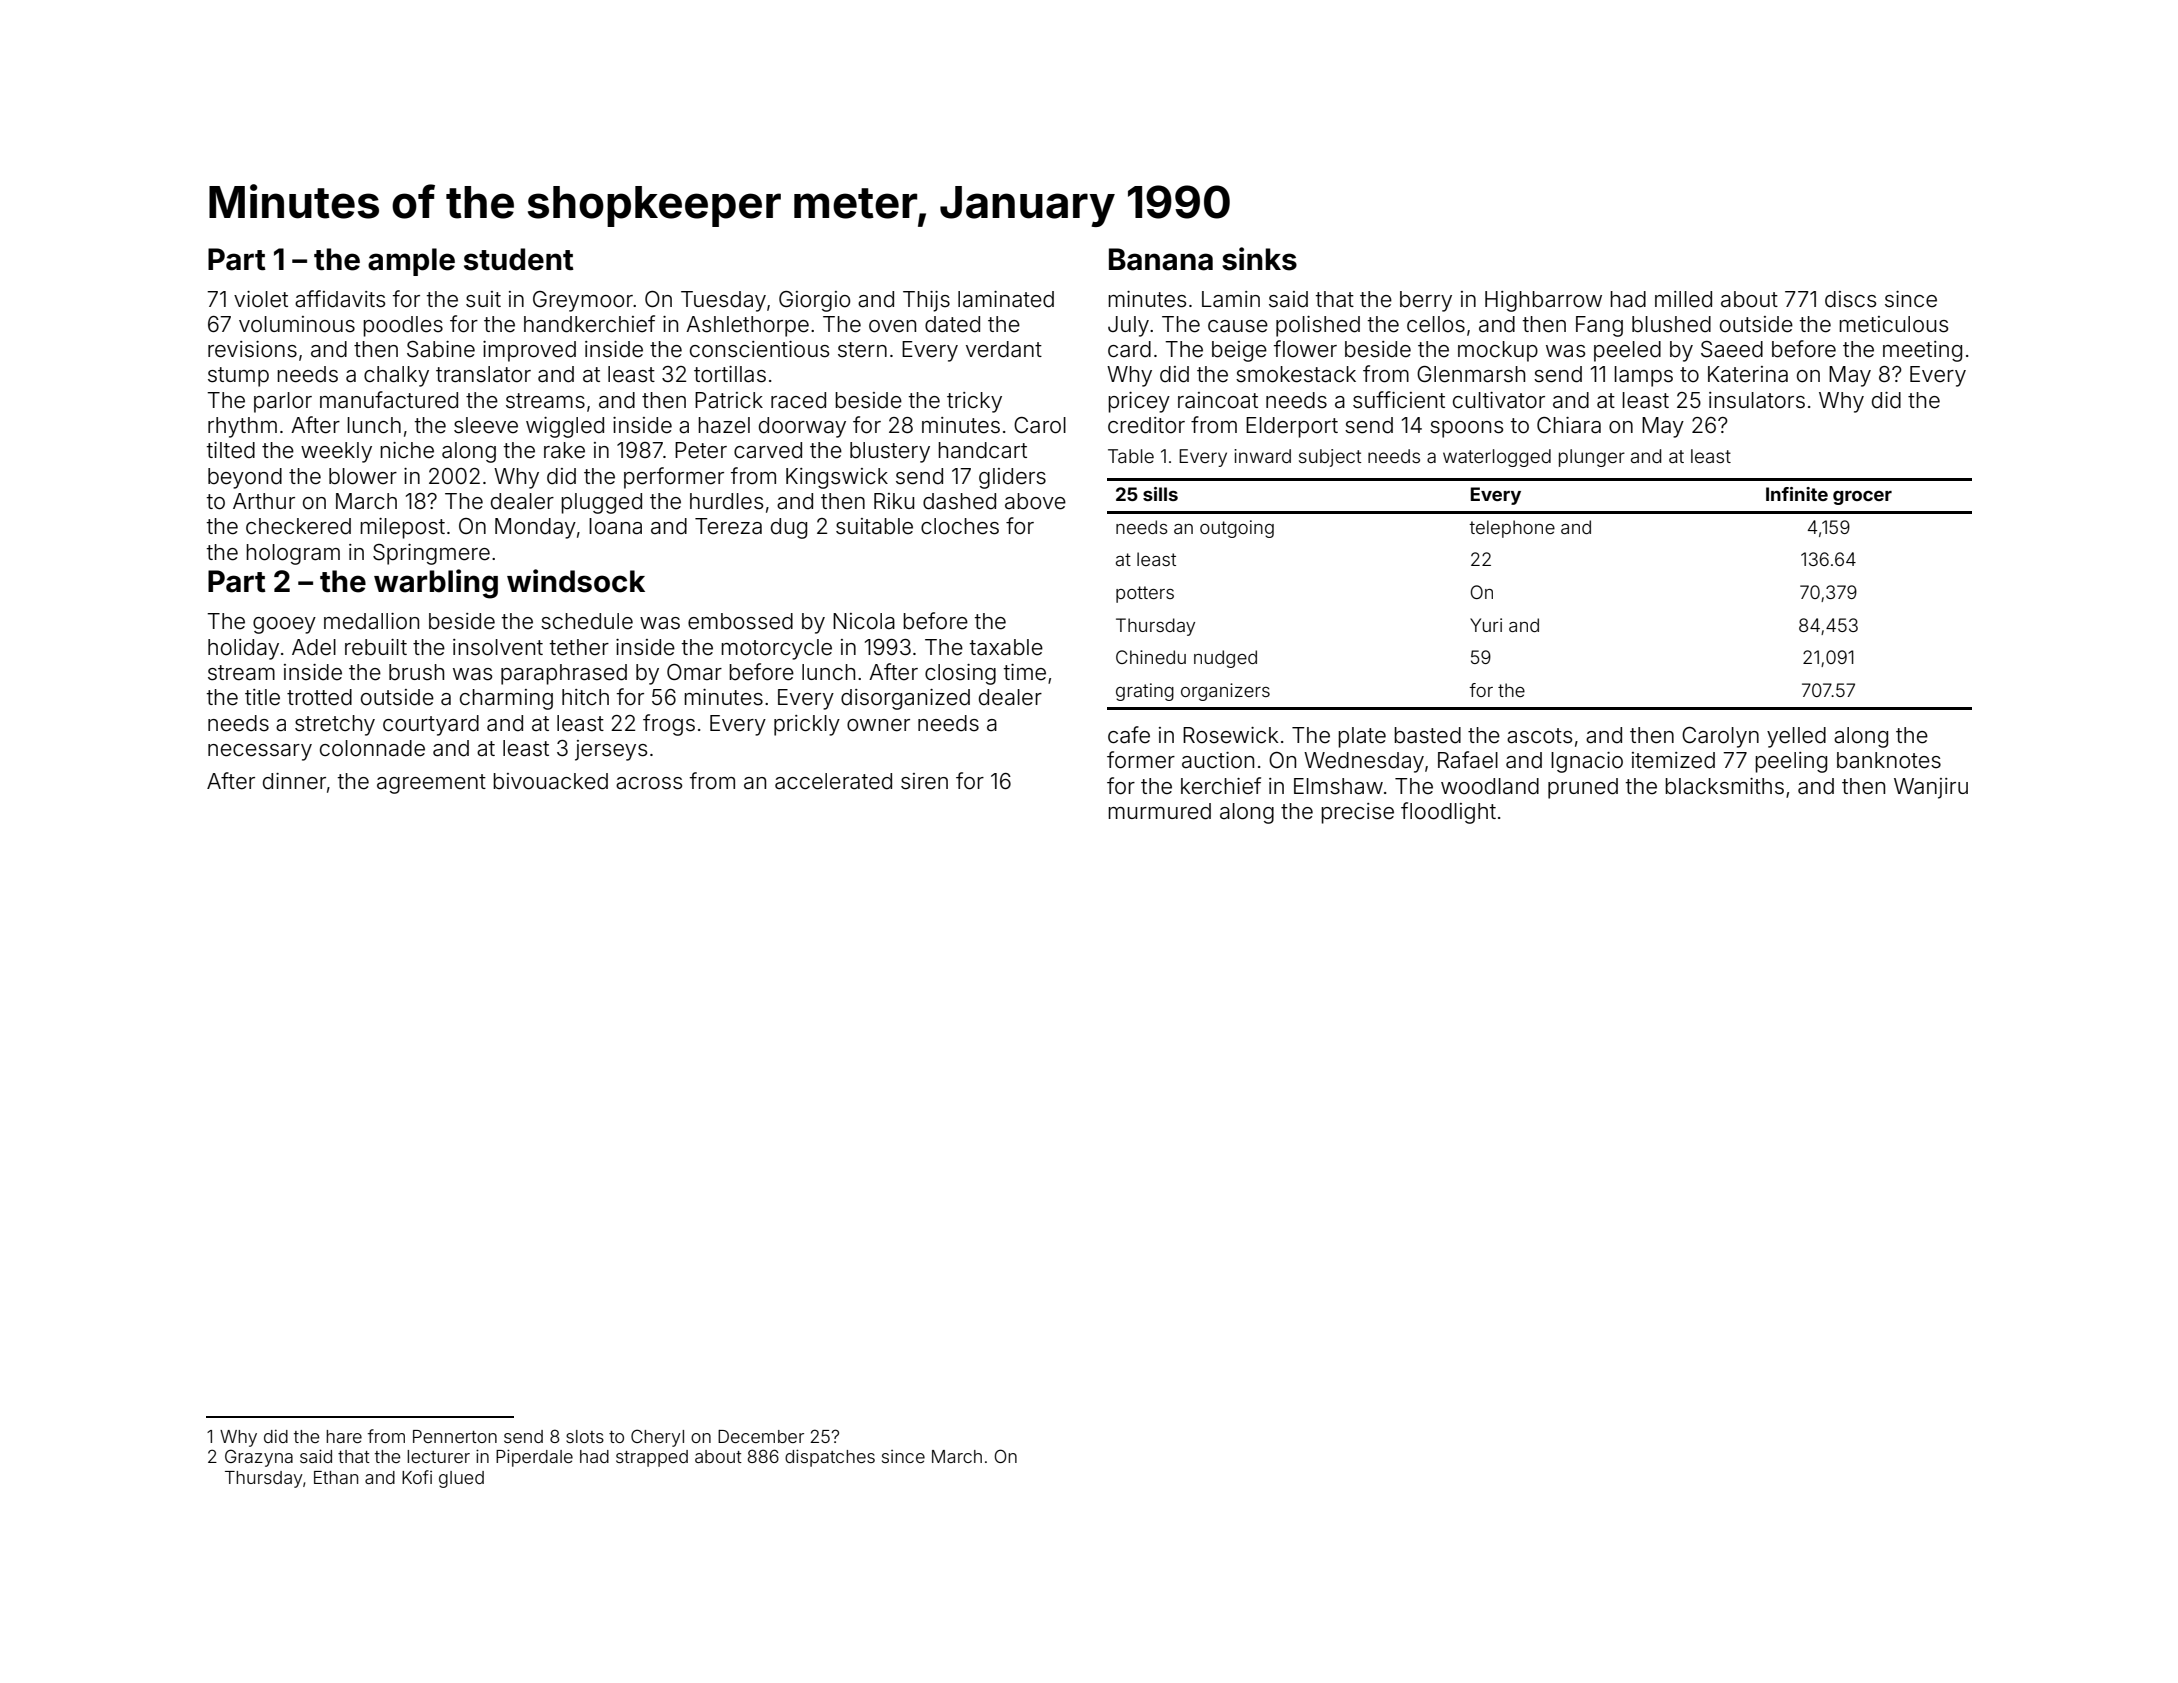  What do you see at coordinates (461, 1479) in the image?
I see `glued` at bounding box center [461, 1479].
